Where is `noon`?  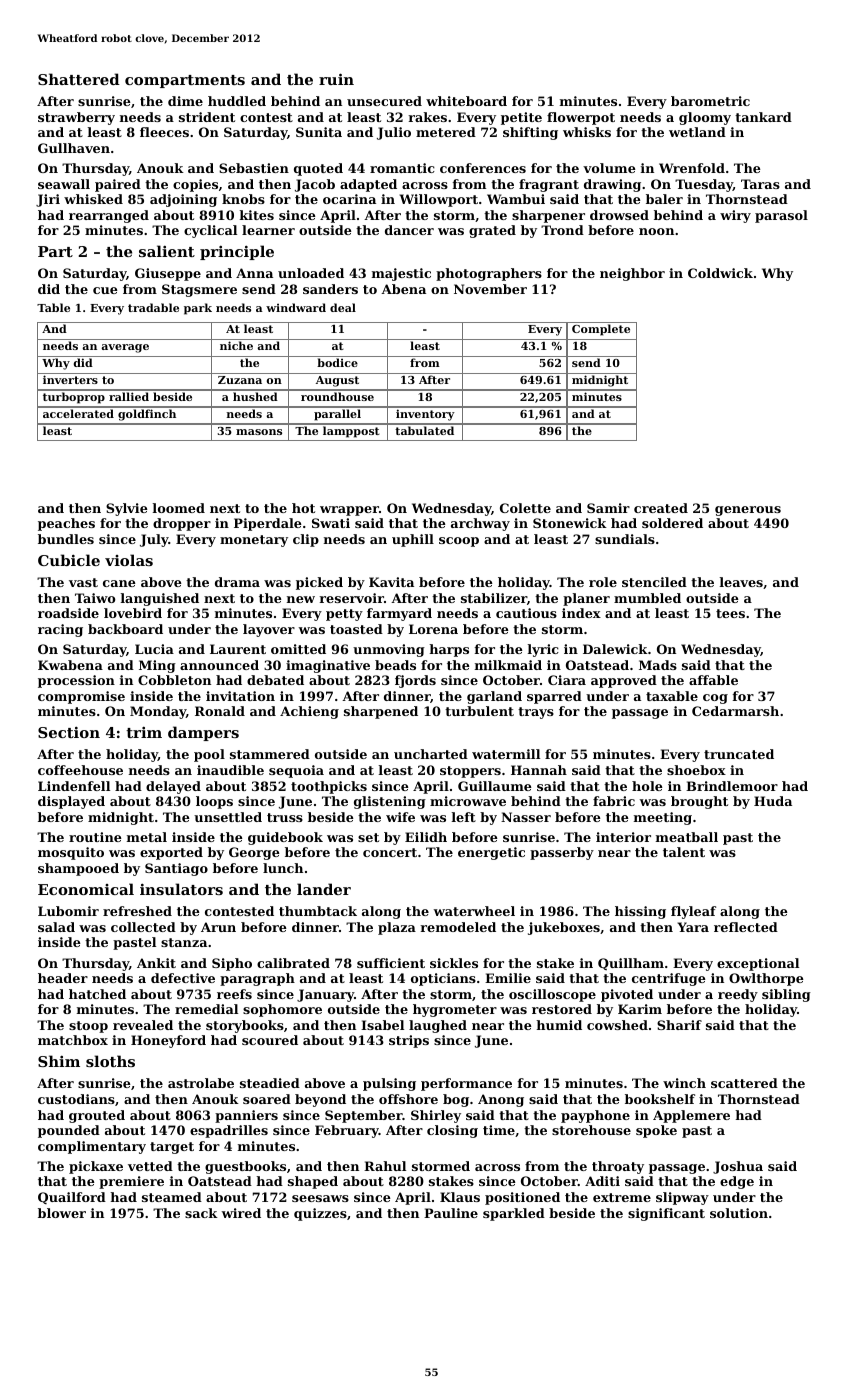 noon is located at coordinates (656, 231).
